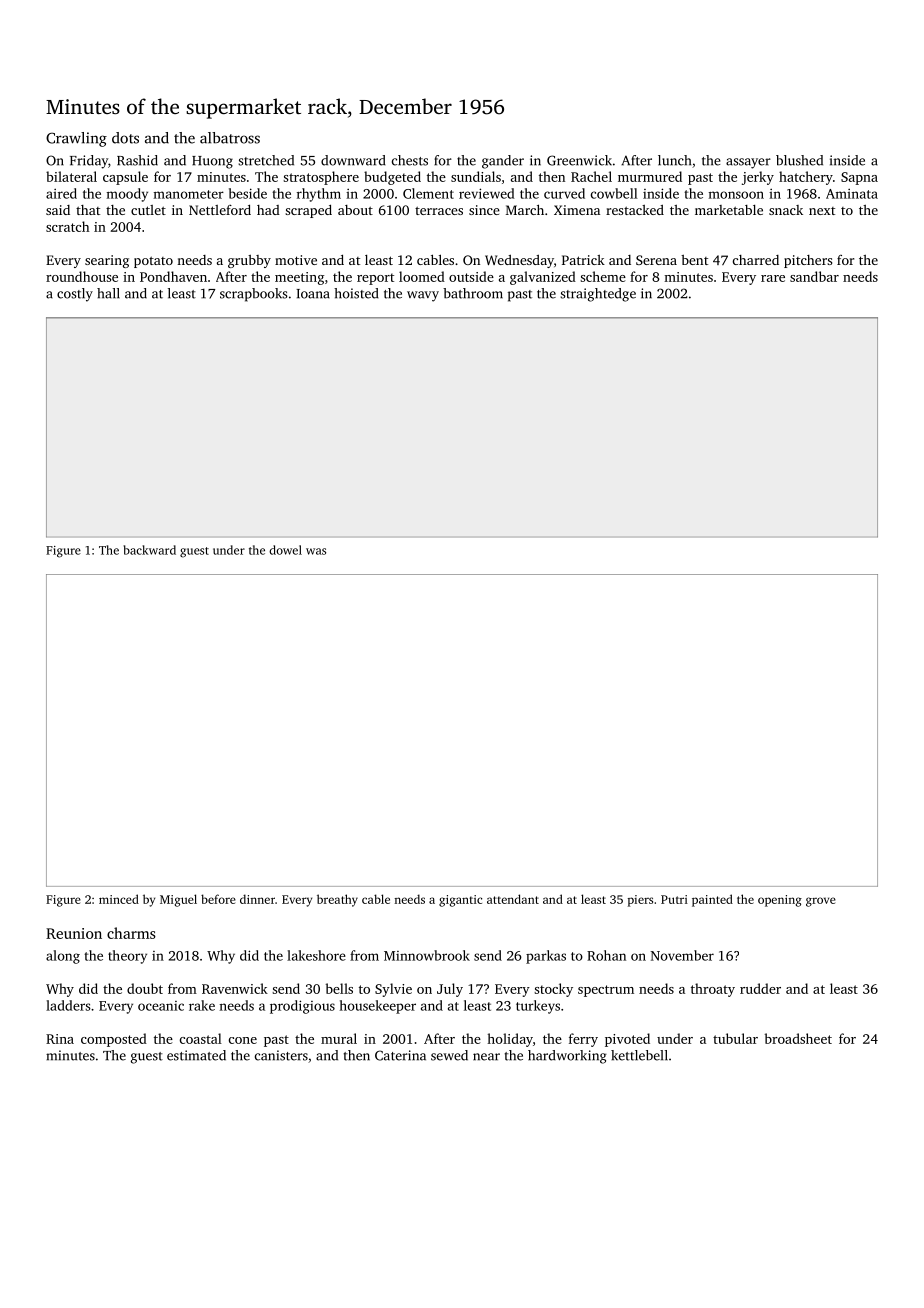  What do you see at coordinates (337, 900) in the screenshot?
I see `breathy` at bounding box center [337, 900].
